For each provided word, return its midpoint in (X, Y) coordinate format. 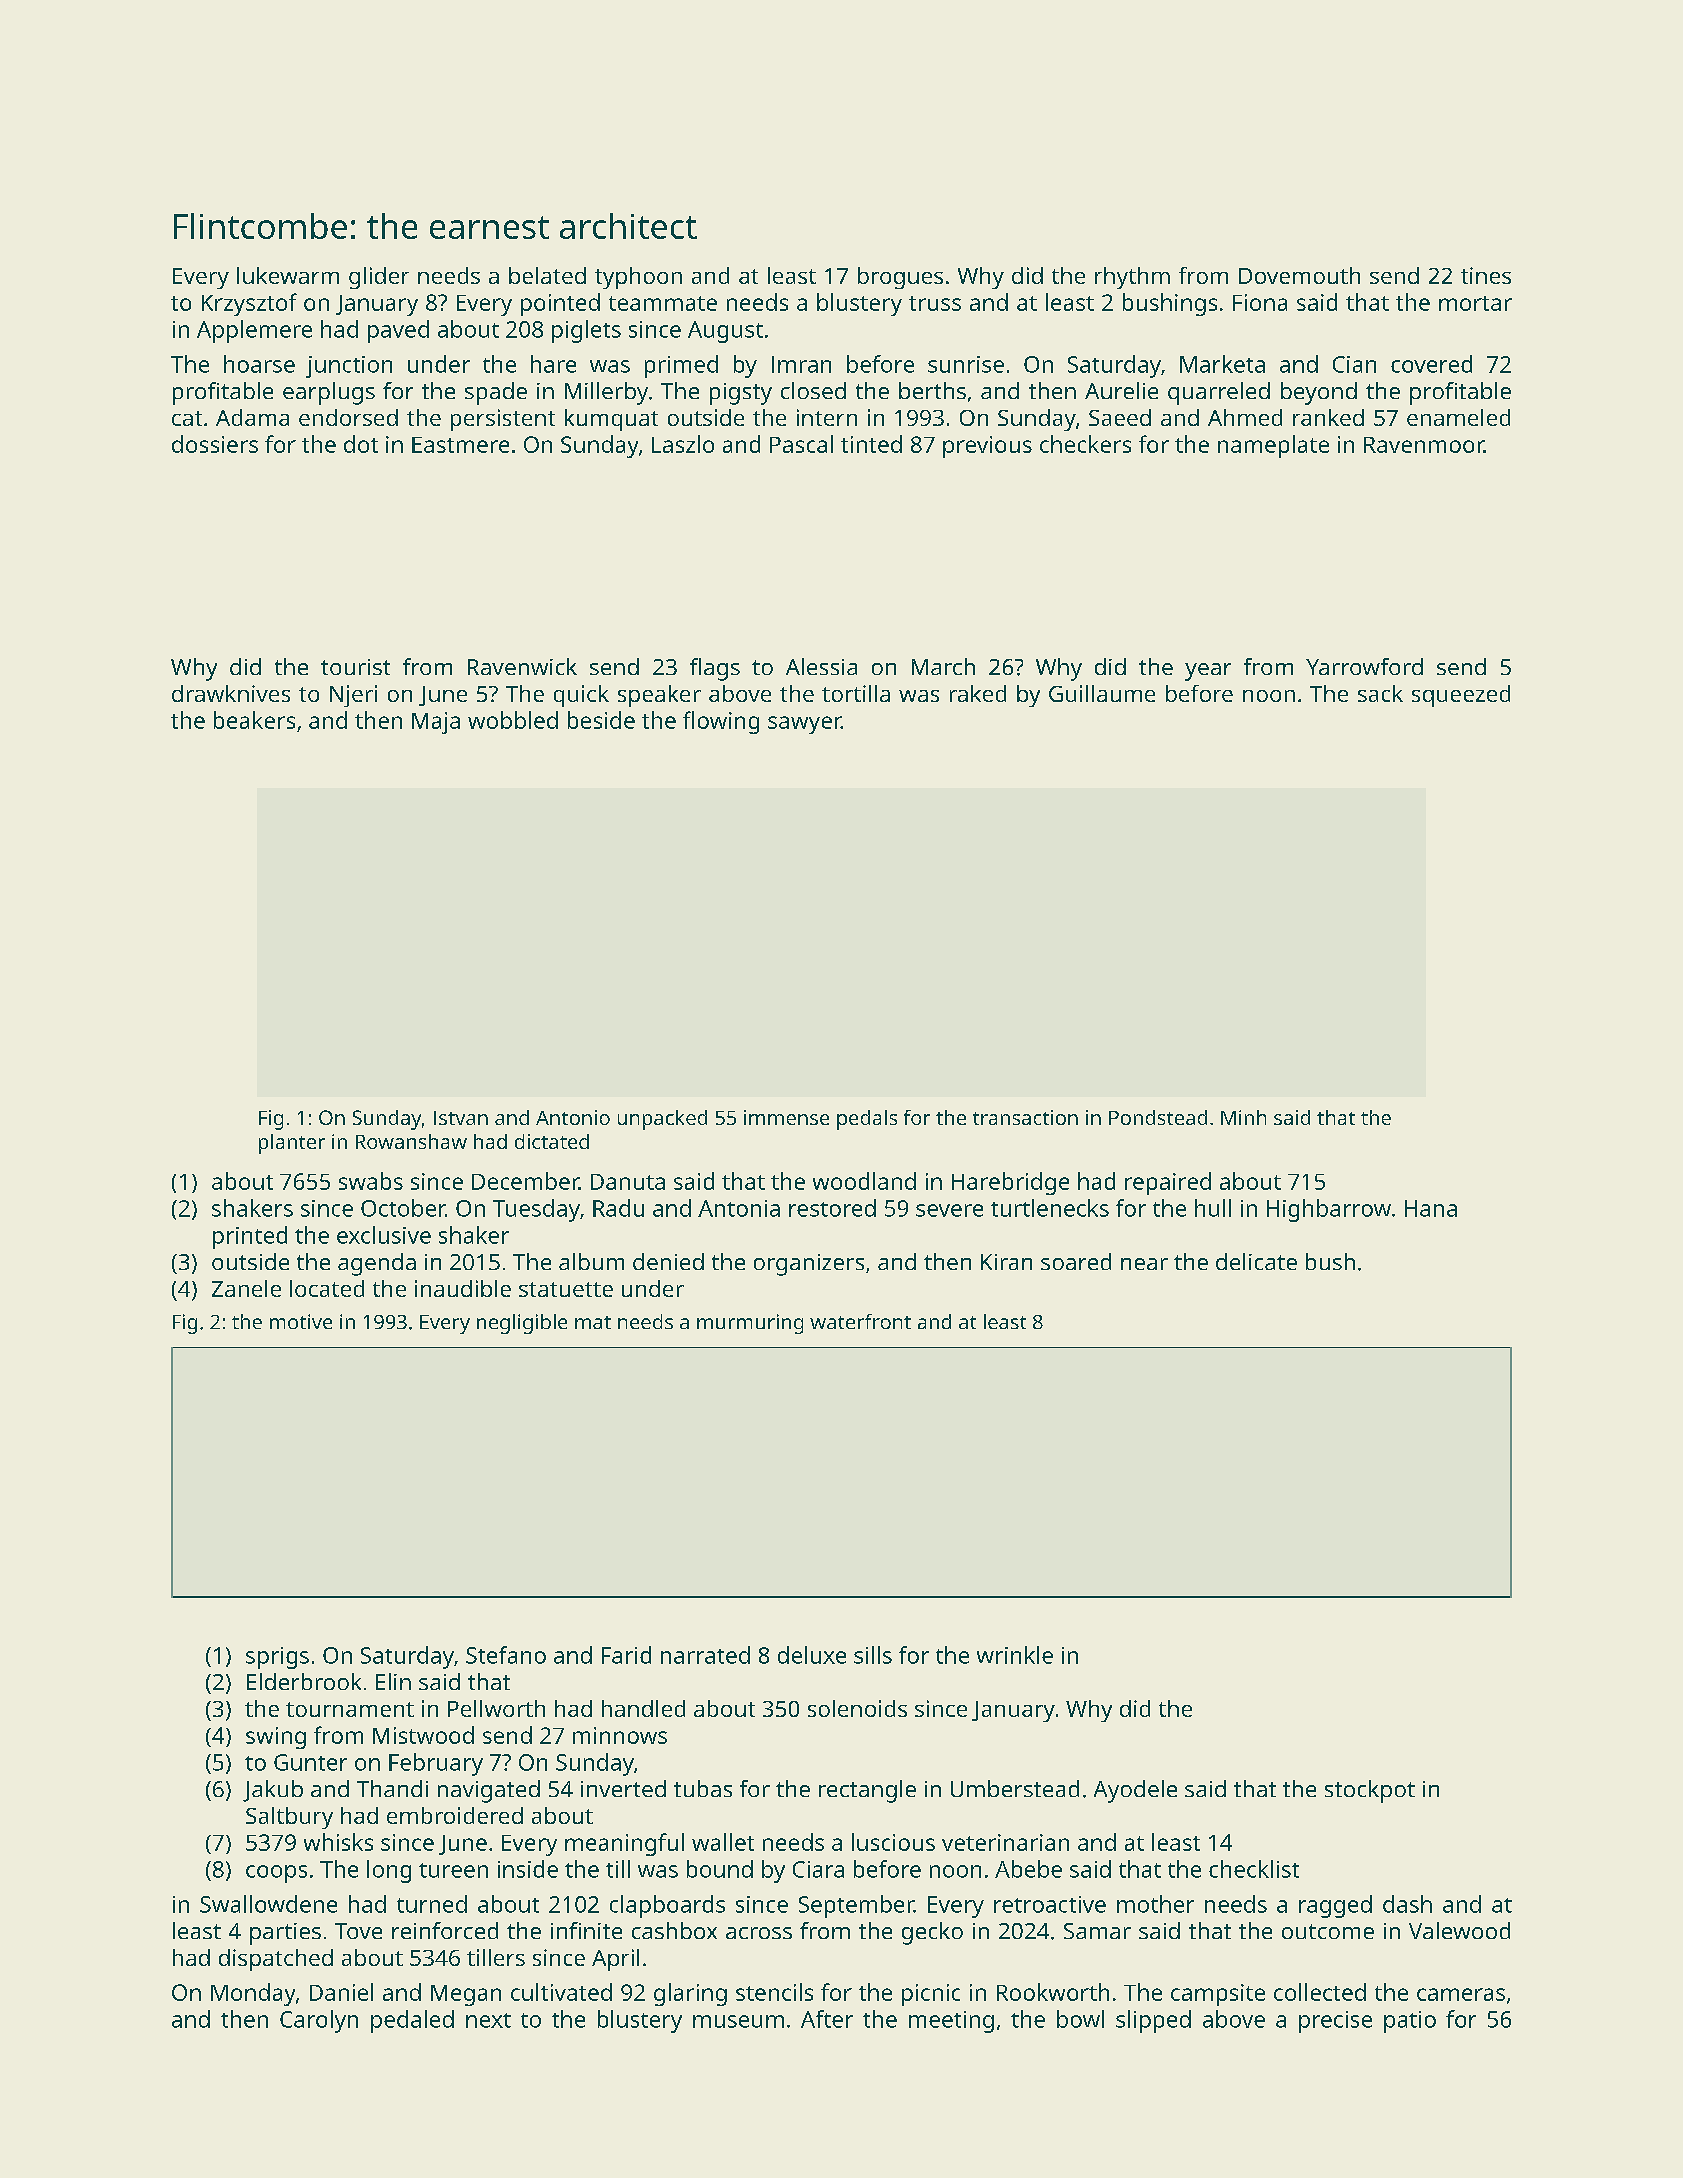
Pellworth (496, 1708)
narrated (705, 1655)
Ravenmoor (1424, 445)
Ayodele (1135, 1791)
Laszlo (683, 444)
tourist (355, 667)
